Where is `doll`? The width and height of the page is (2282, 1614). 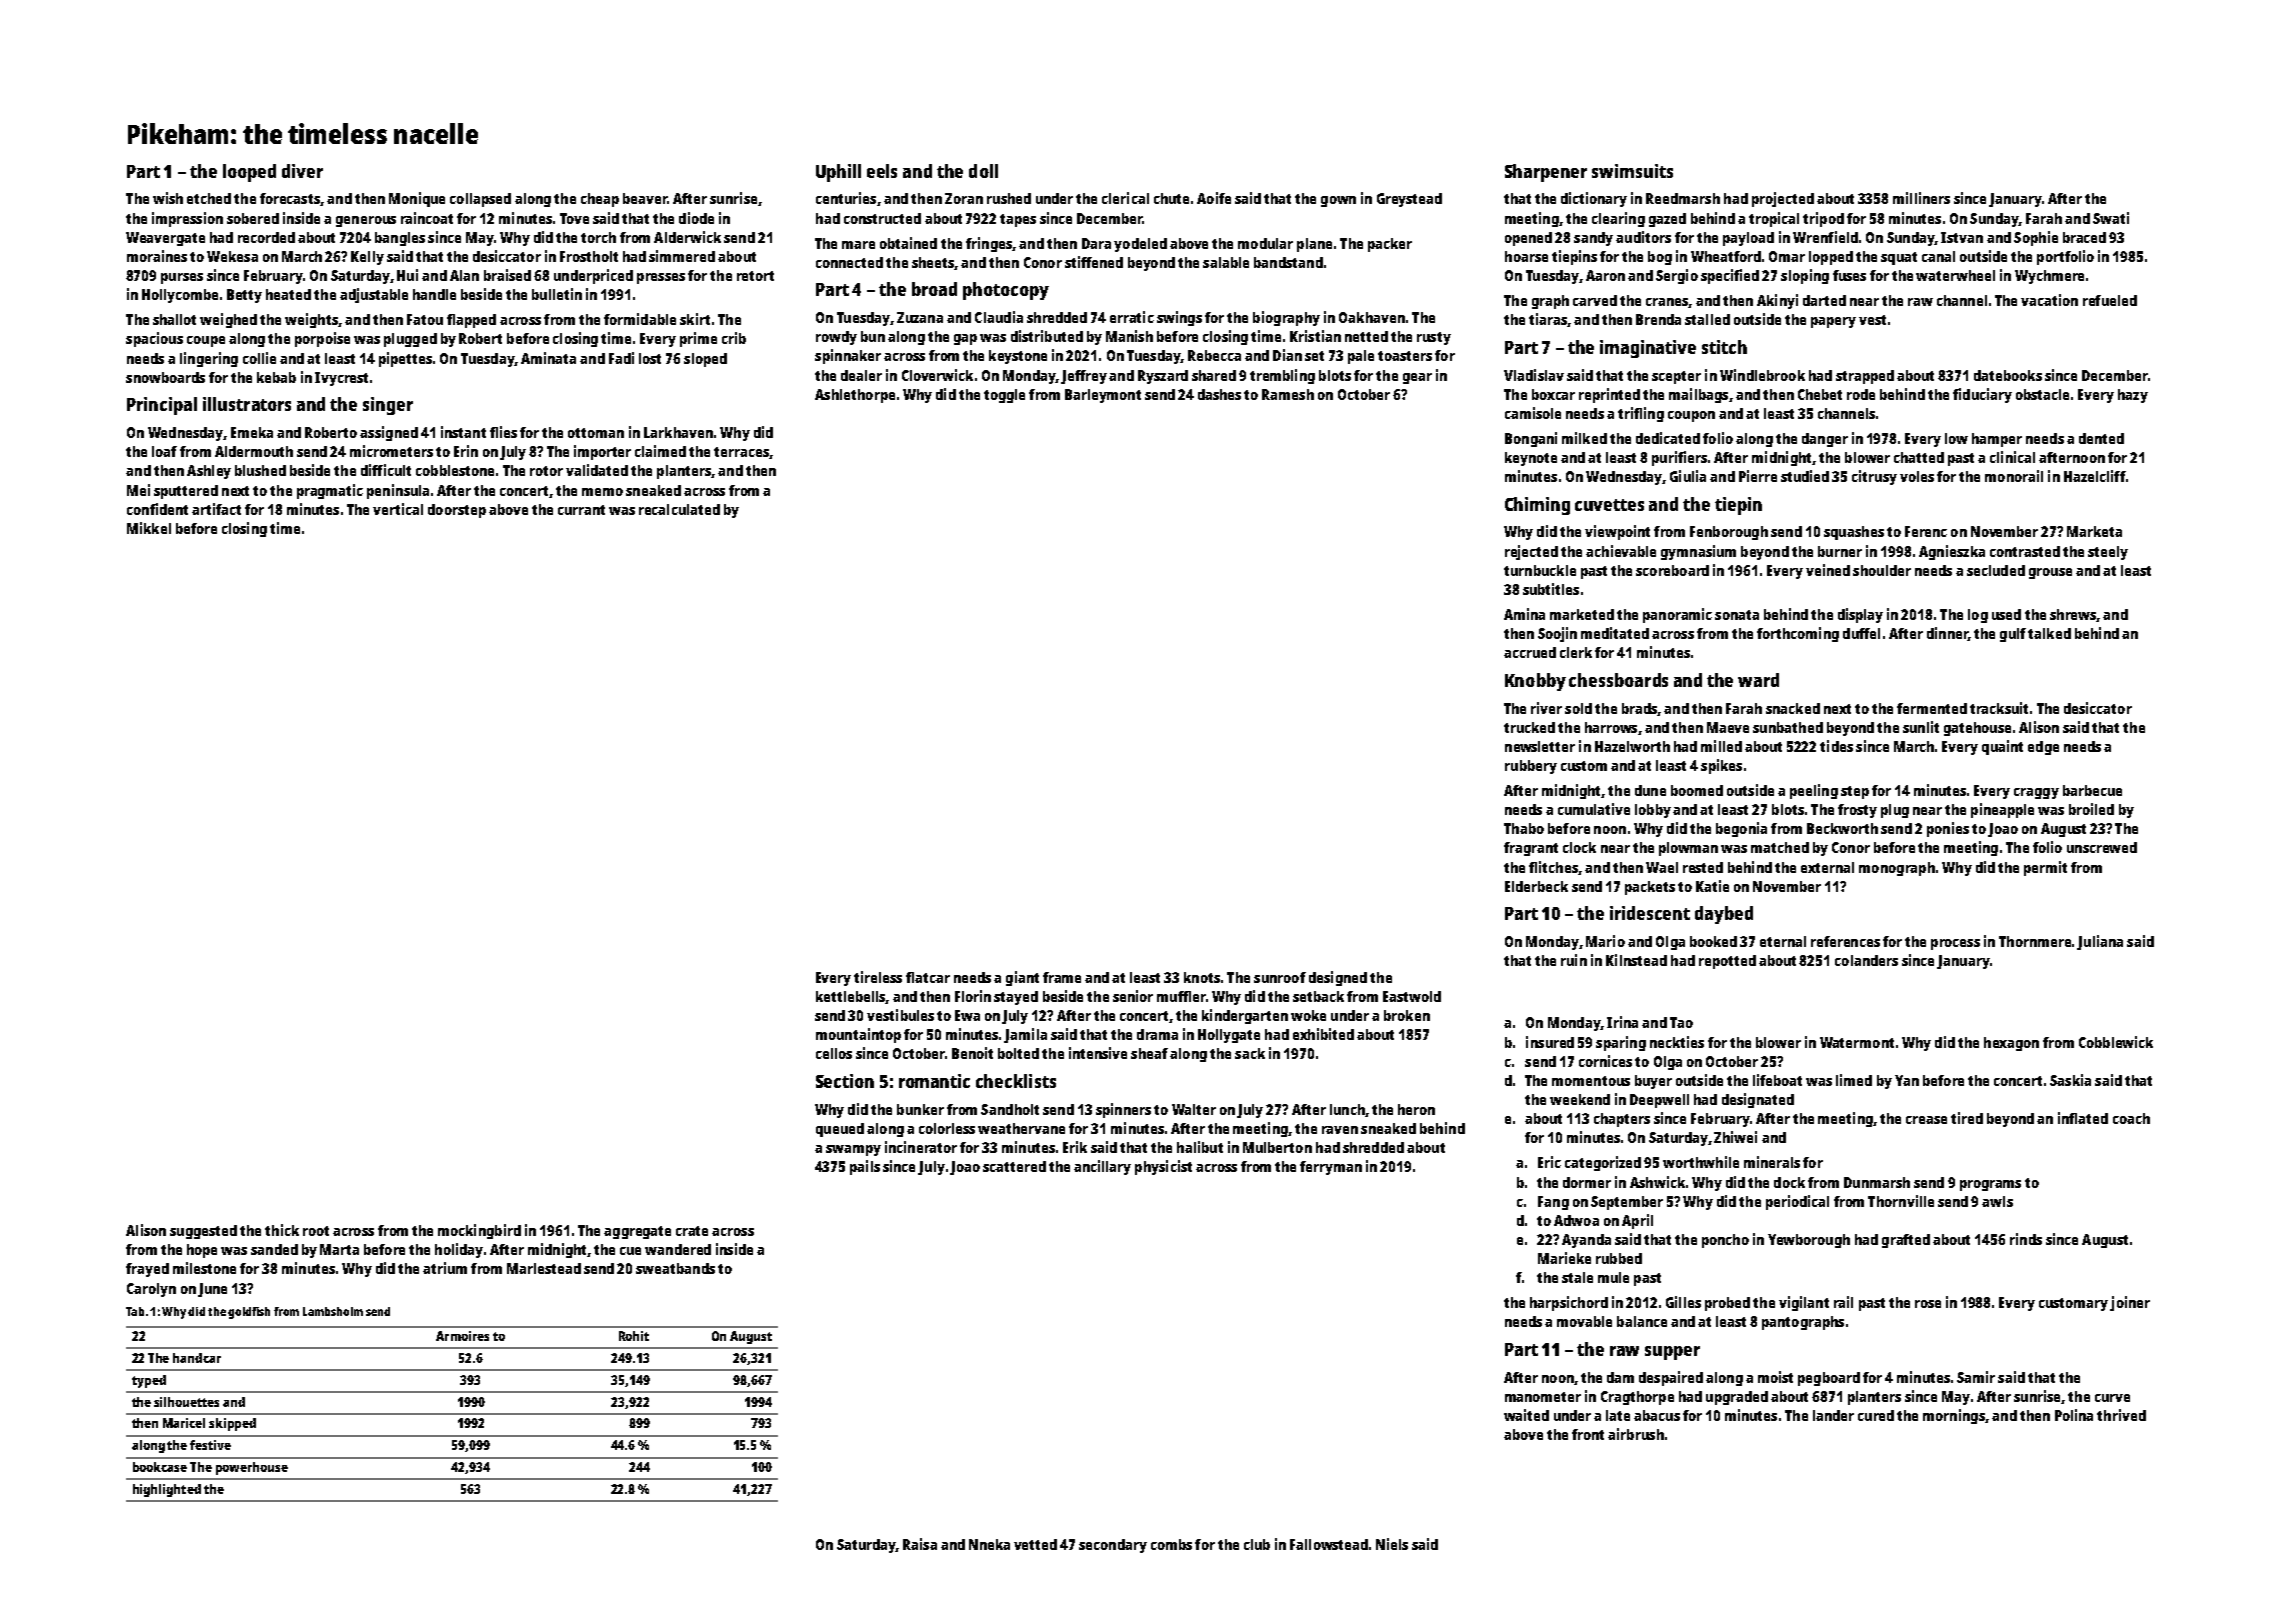
doll is located at coordinates (983, 171).
